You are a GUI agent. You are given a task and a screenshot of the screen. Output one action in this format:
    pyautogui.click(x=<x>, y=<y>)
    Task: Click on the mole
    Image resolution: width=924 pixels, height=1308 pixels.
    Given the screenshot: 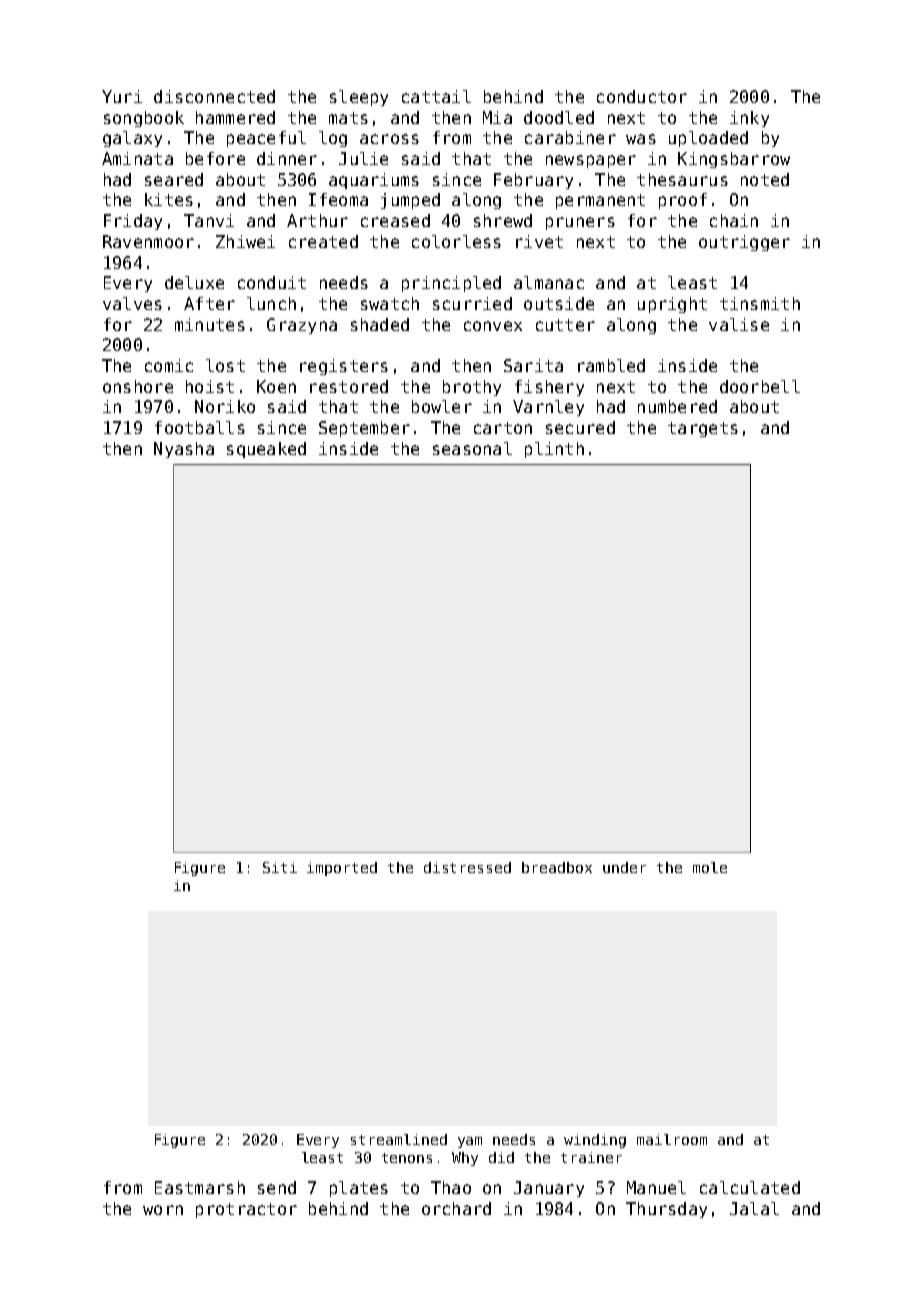 What is the action you would take?
    pyautogui.click(x=710, y=867)
